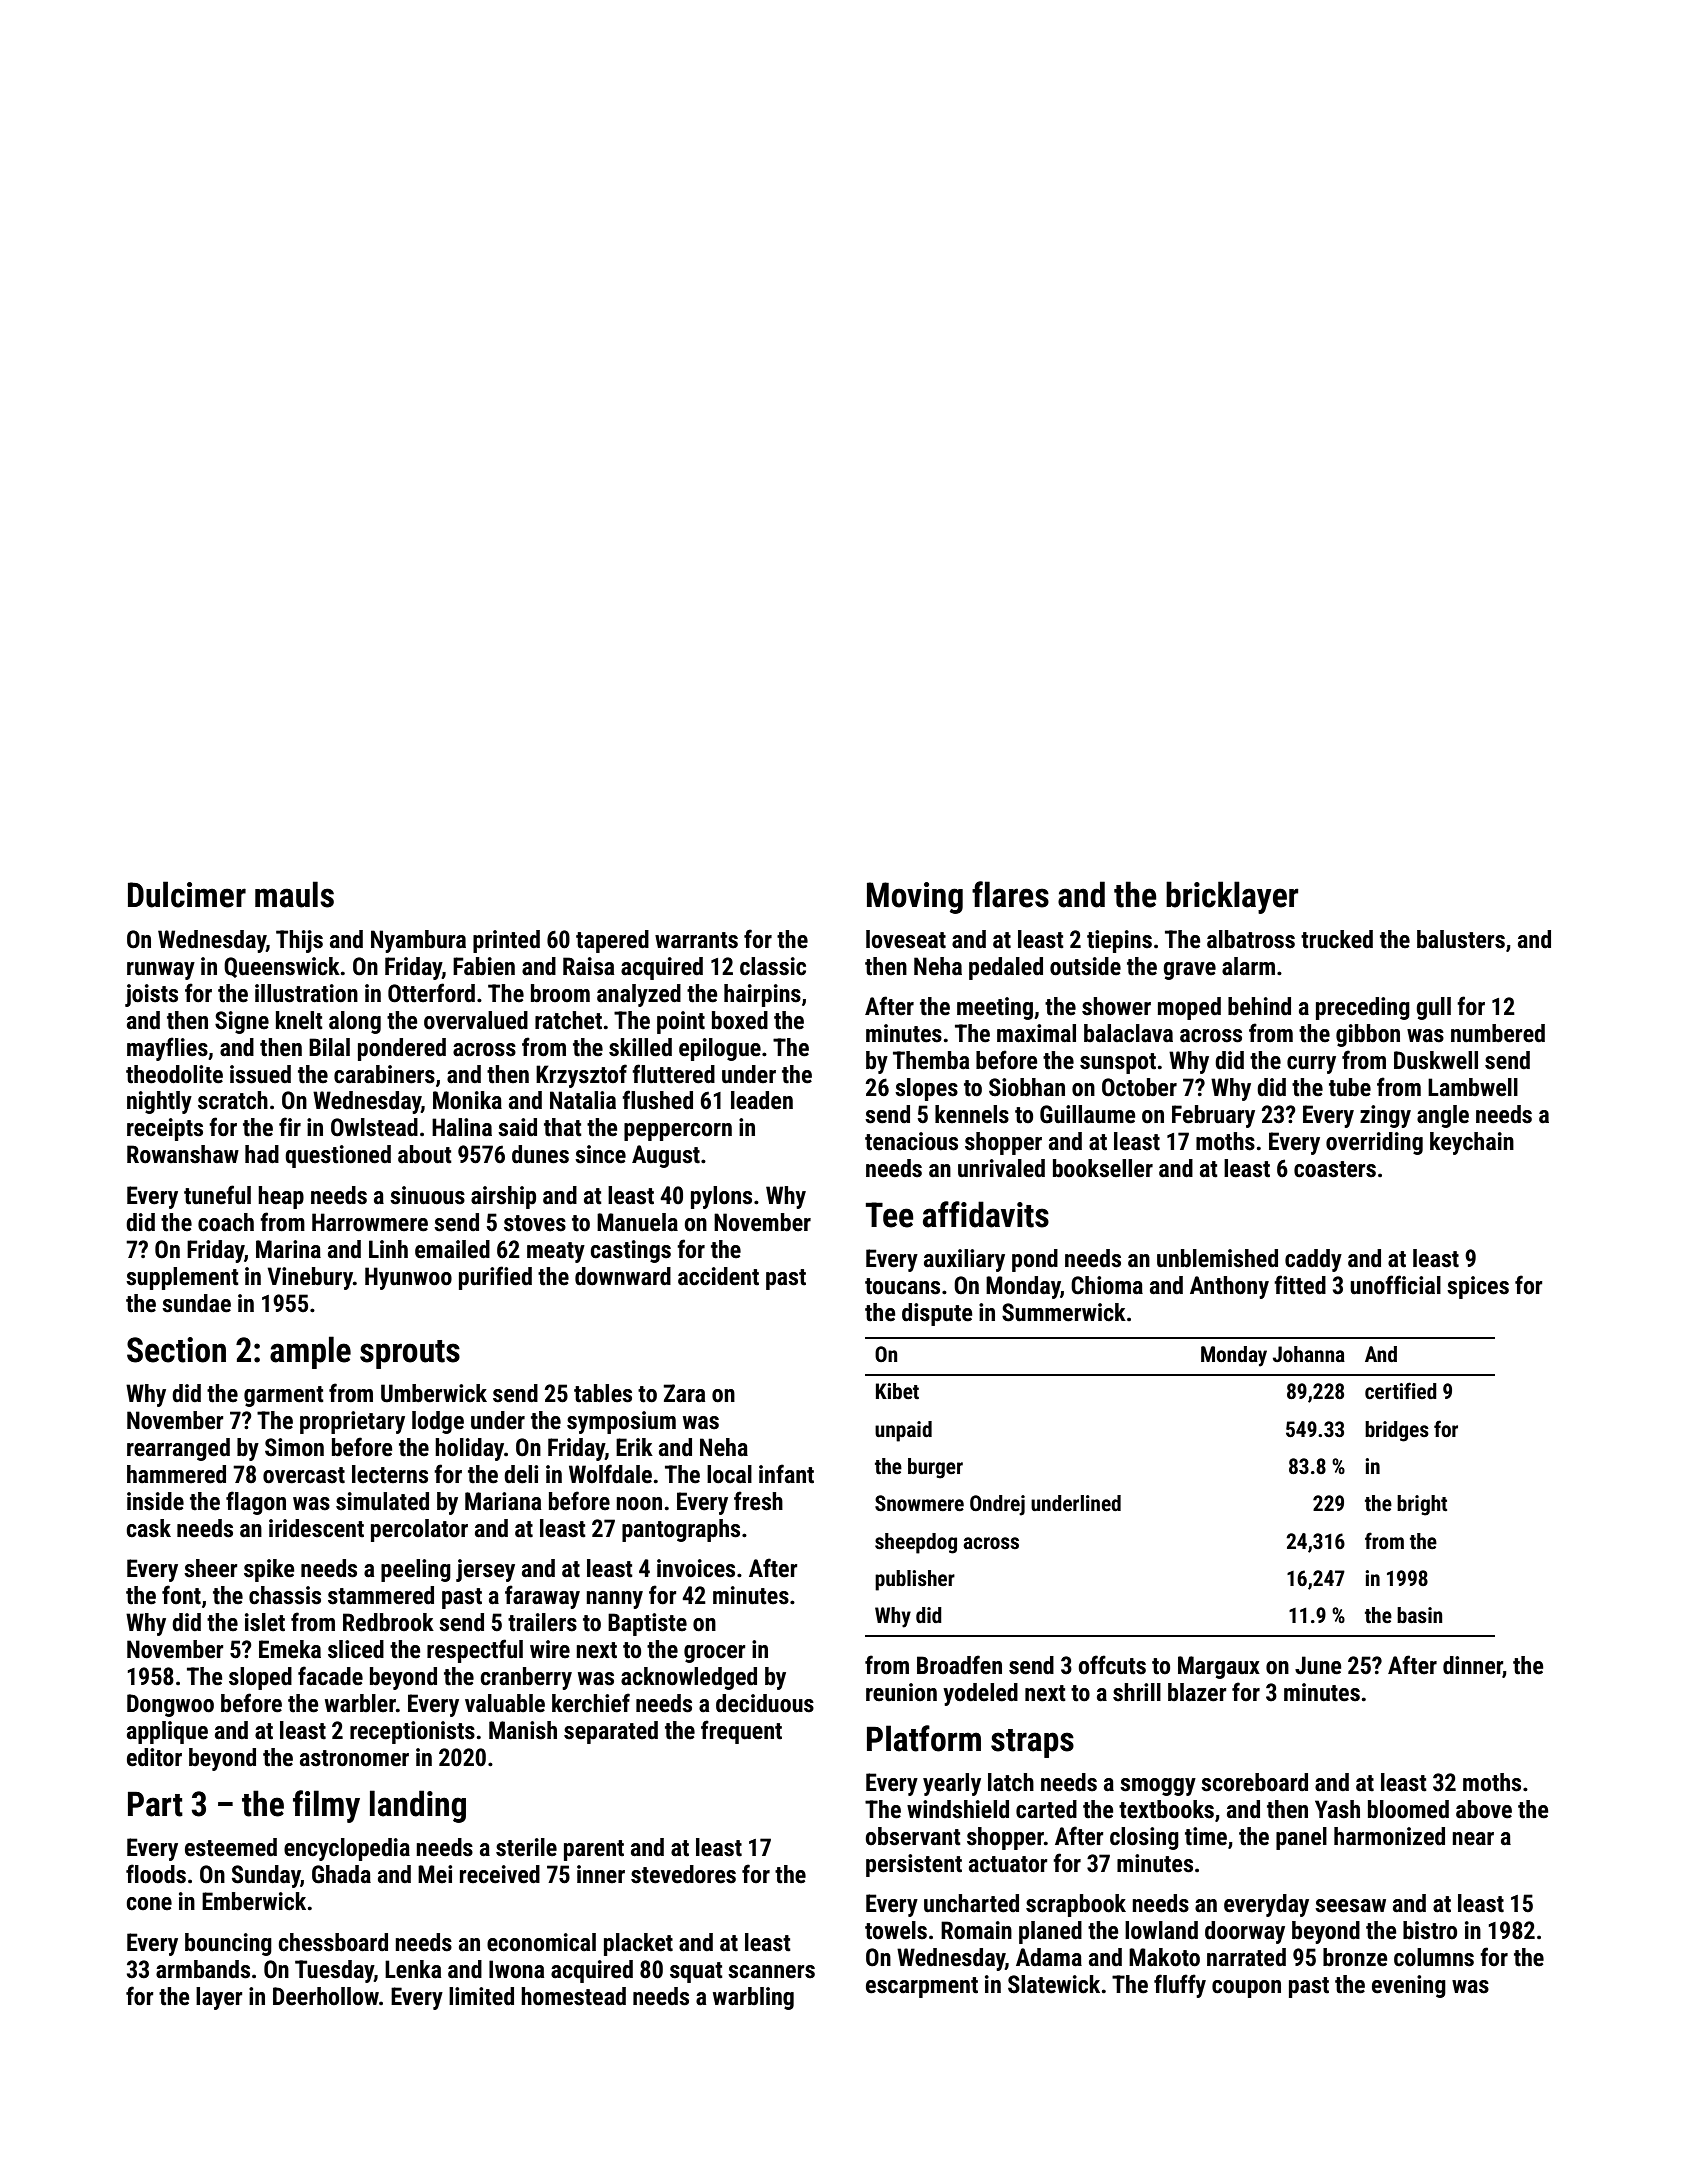 This screenshot has height=2178, width=1683. I want to click on balusters, so click(1461, 939).
